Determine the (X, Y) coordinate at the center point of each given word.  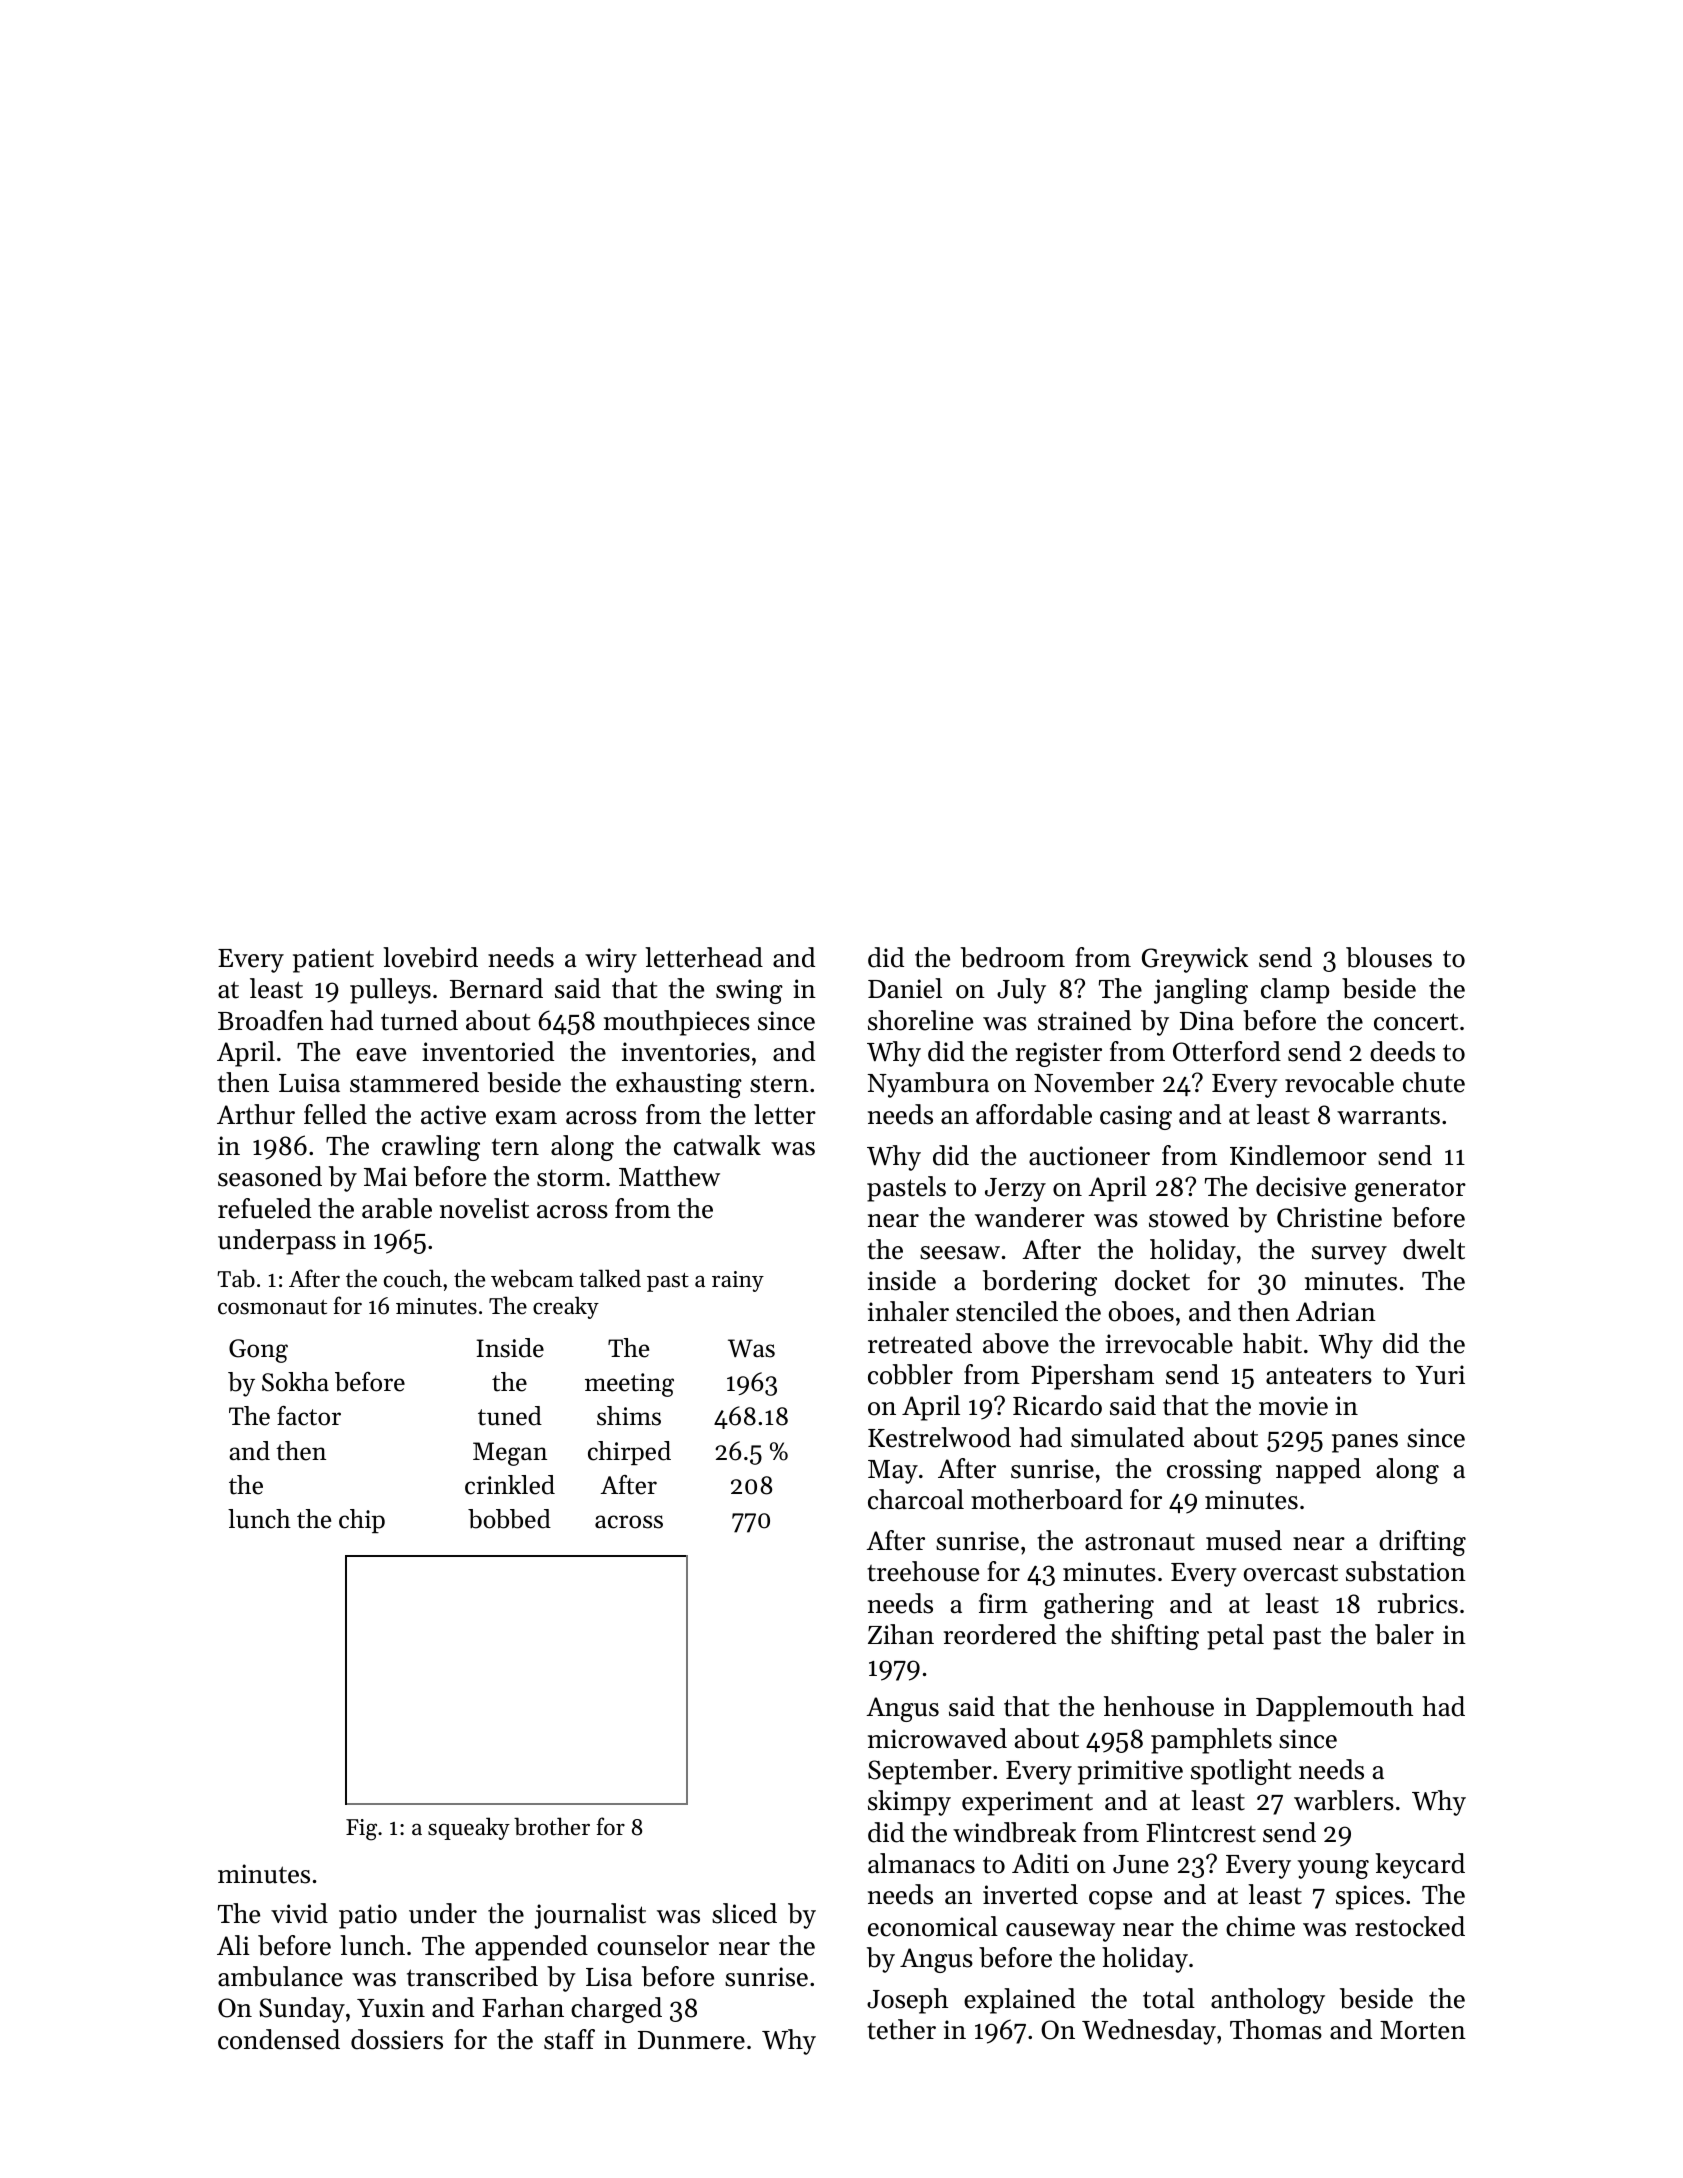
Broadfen (271, 1020)
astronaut (1140, 1542)
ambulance (280, 1976)
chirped (629, 1453)
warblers (1344, 1800)
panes (1365, 1443)
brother (552, 1826)
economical (933, 1926)
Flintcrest (1201, 1832)
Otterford (1227, 1051)
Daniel (905, 988)
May (893, 1472)
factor (309, 1416)
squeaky (469, 1828)
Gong (258, 1351)
